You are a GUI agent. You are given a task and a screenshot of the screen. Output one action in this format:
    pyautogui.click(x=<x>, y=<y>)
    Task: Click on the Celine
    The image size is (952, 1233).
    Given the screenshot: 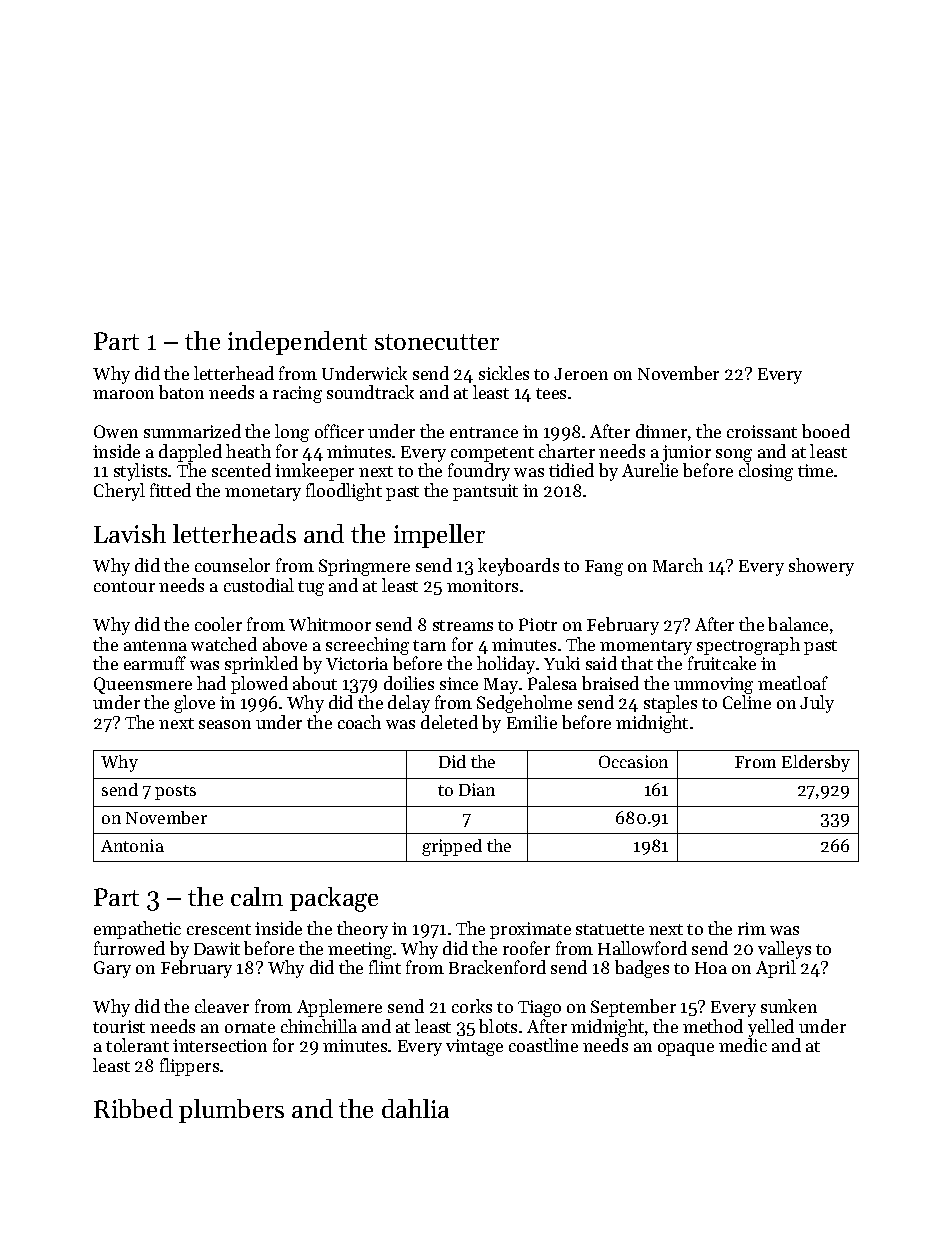 What is the action you would take?
    pyautogui.click(x=747, y=702)
